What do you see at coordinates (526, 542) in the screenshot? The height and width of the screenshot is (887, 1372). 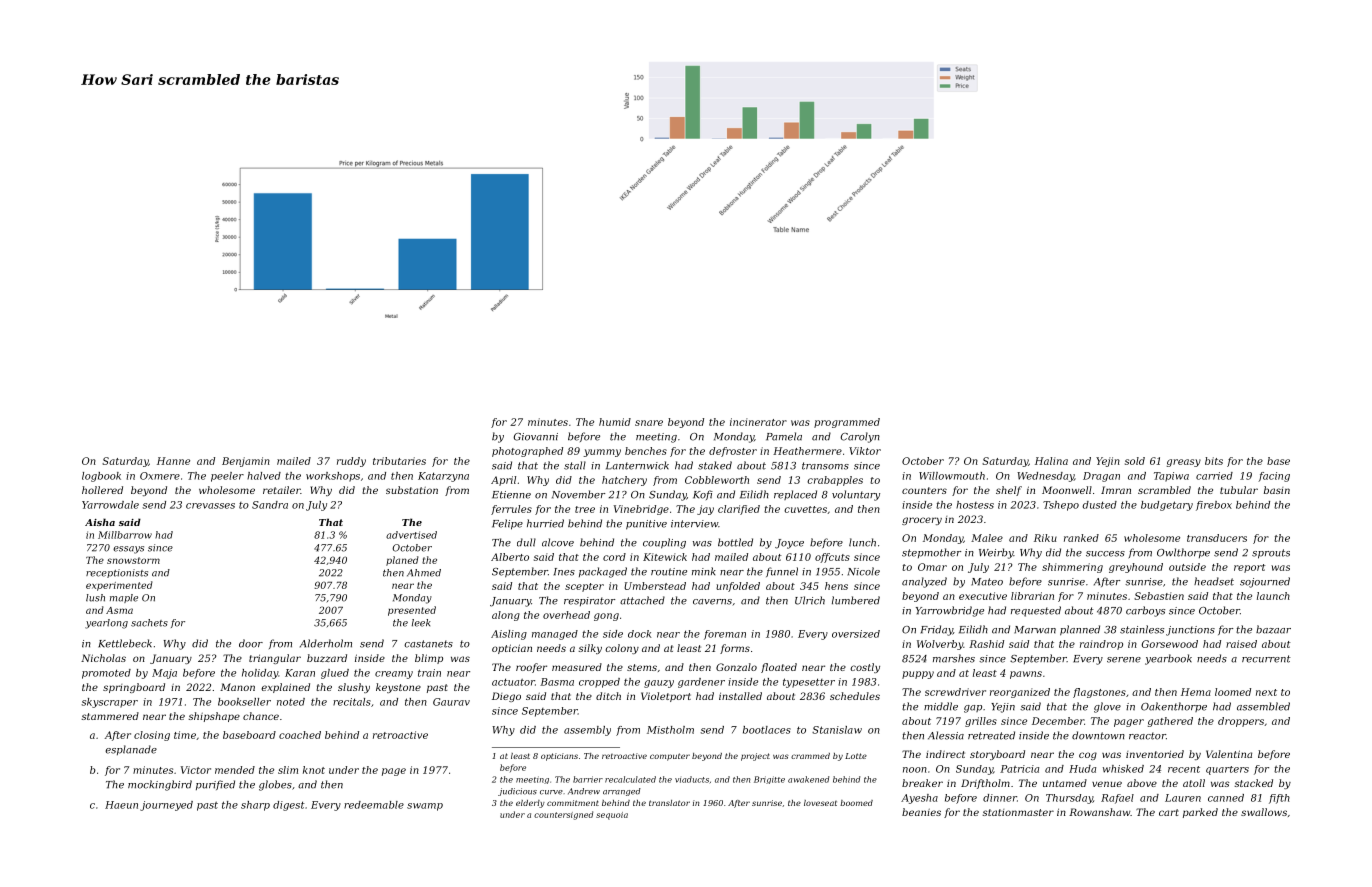 I see `dull` at bounding box center [526, 542].
